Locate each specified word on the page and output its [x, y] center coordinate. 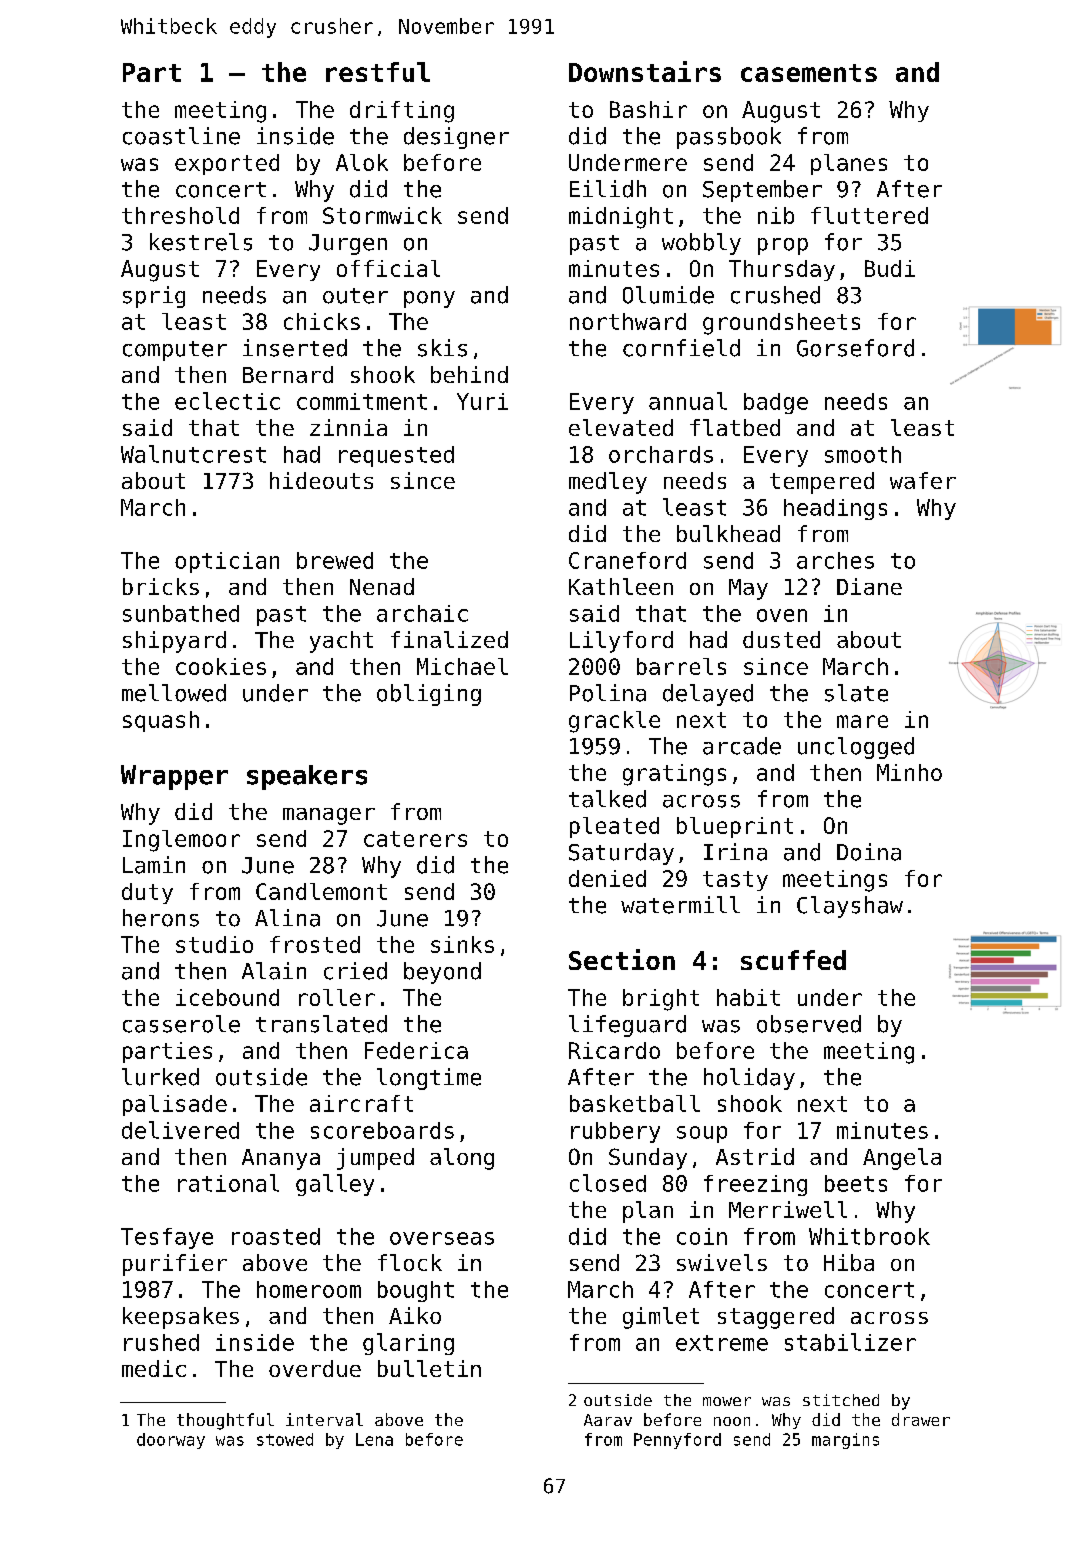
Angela [902, 1159]
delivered [180, 1130]
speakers [307, 777]
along [462, 1159]
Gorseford [855, 348]
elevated [621, 427]
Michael [462, 666]
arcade [742, 746]
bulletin [429, 1368]
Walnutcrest [193, 454]
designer [456, 138]
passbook [729, 138]
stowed [285, 1439]
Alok [362, 162]
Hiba [849, 1262]
